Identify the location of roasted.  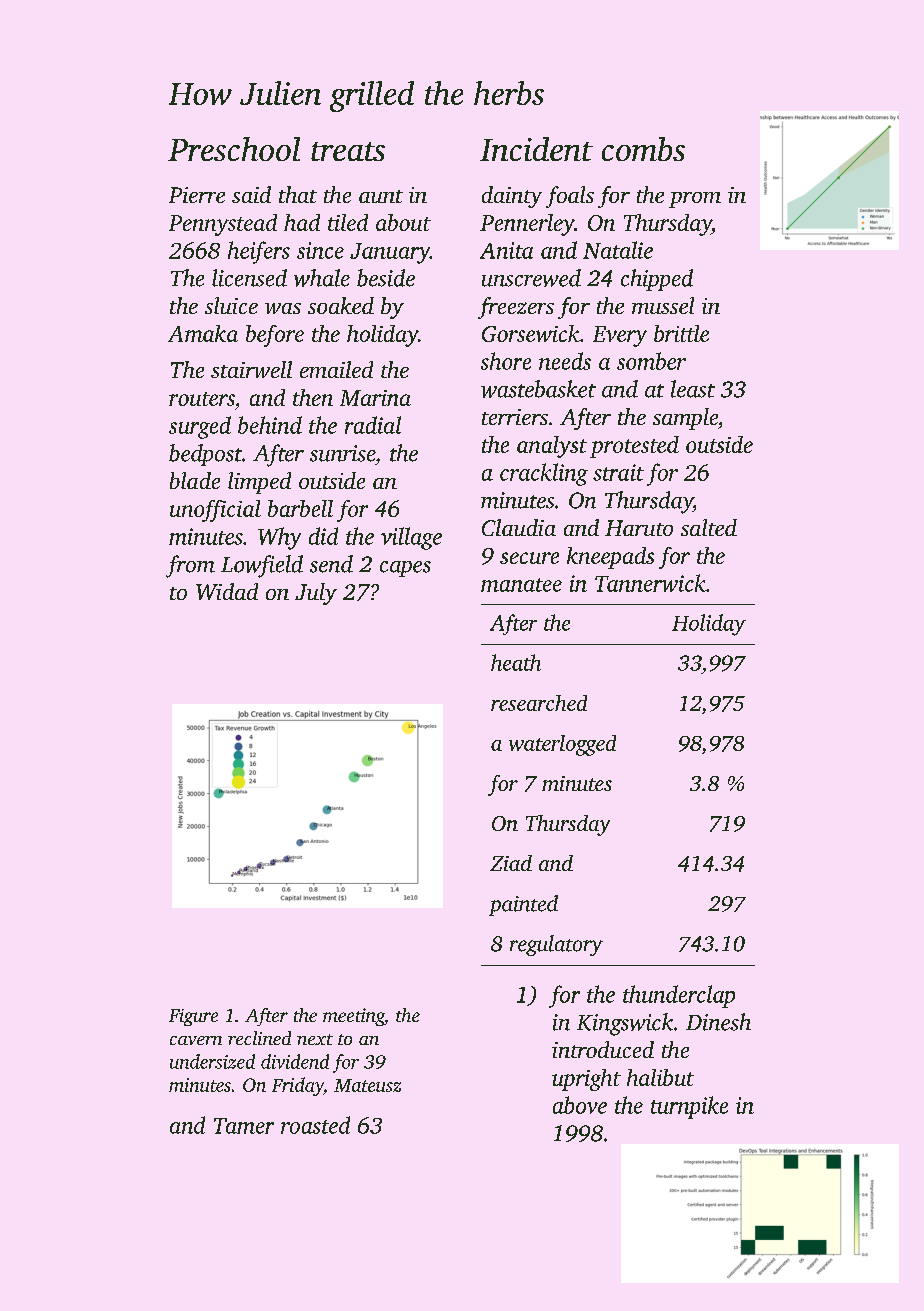
(315, 1125).
